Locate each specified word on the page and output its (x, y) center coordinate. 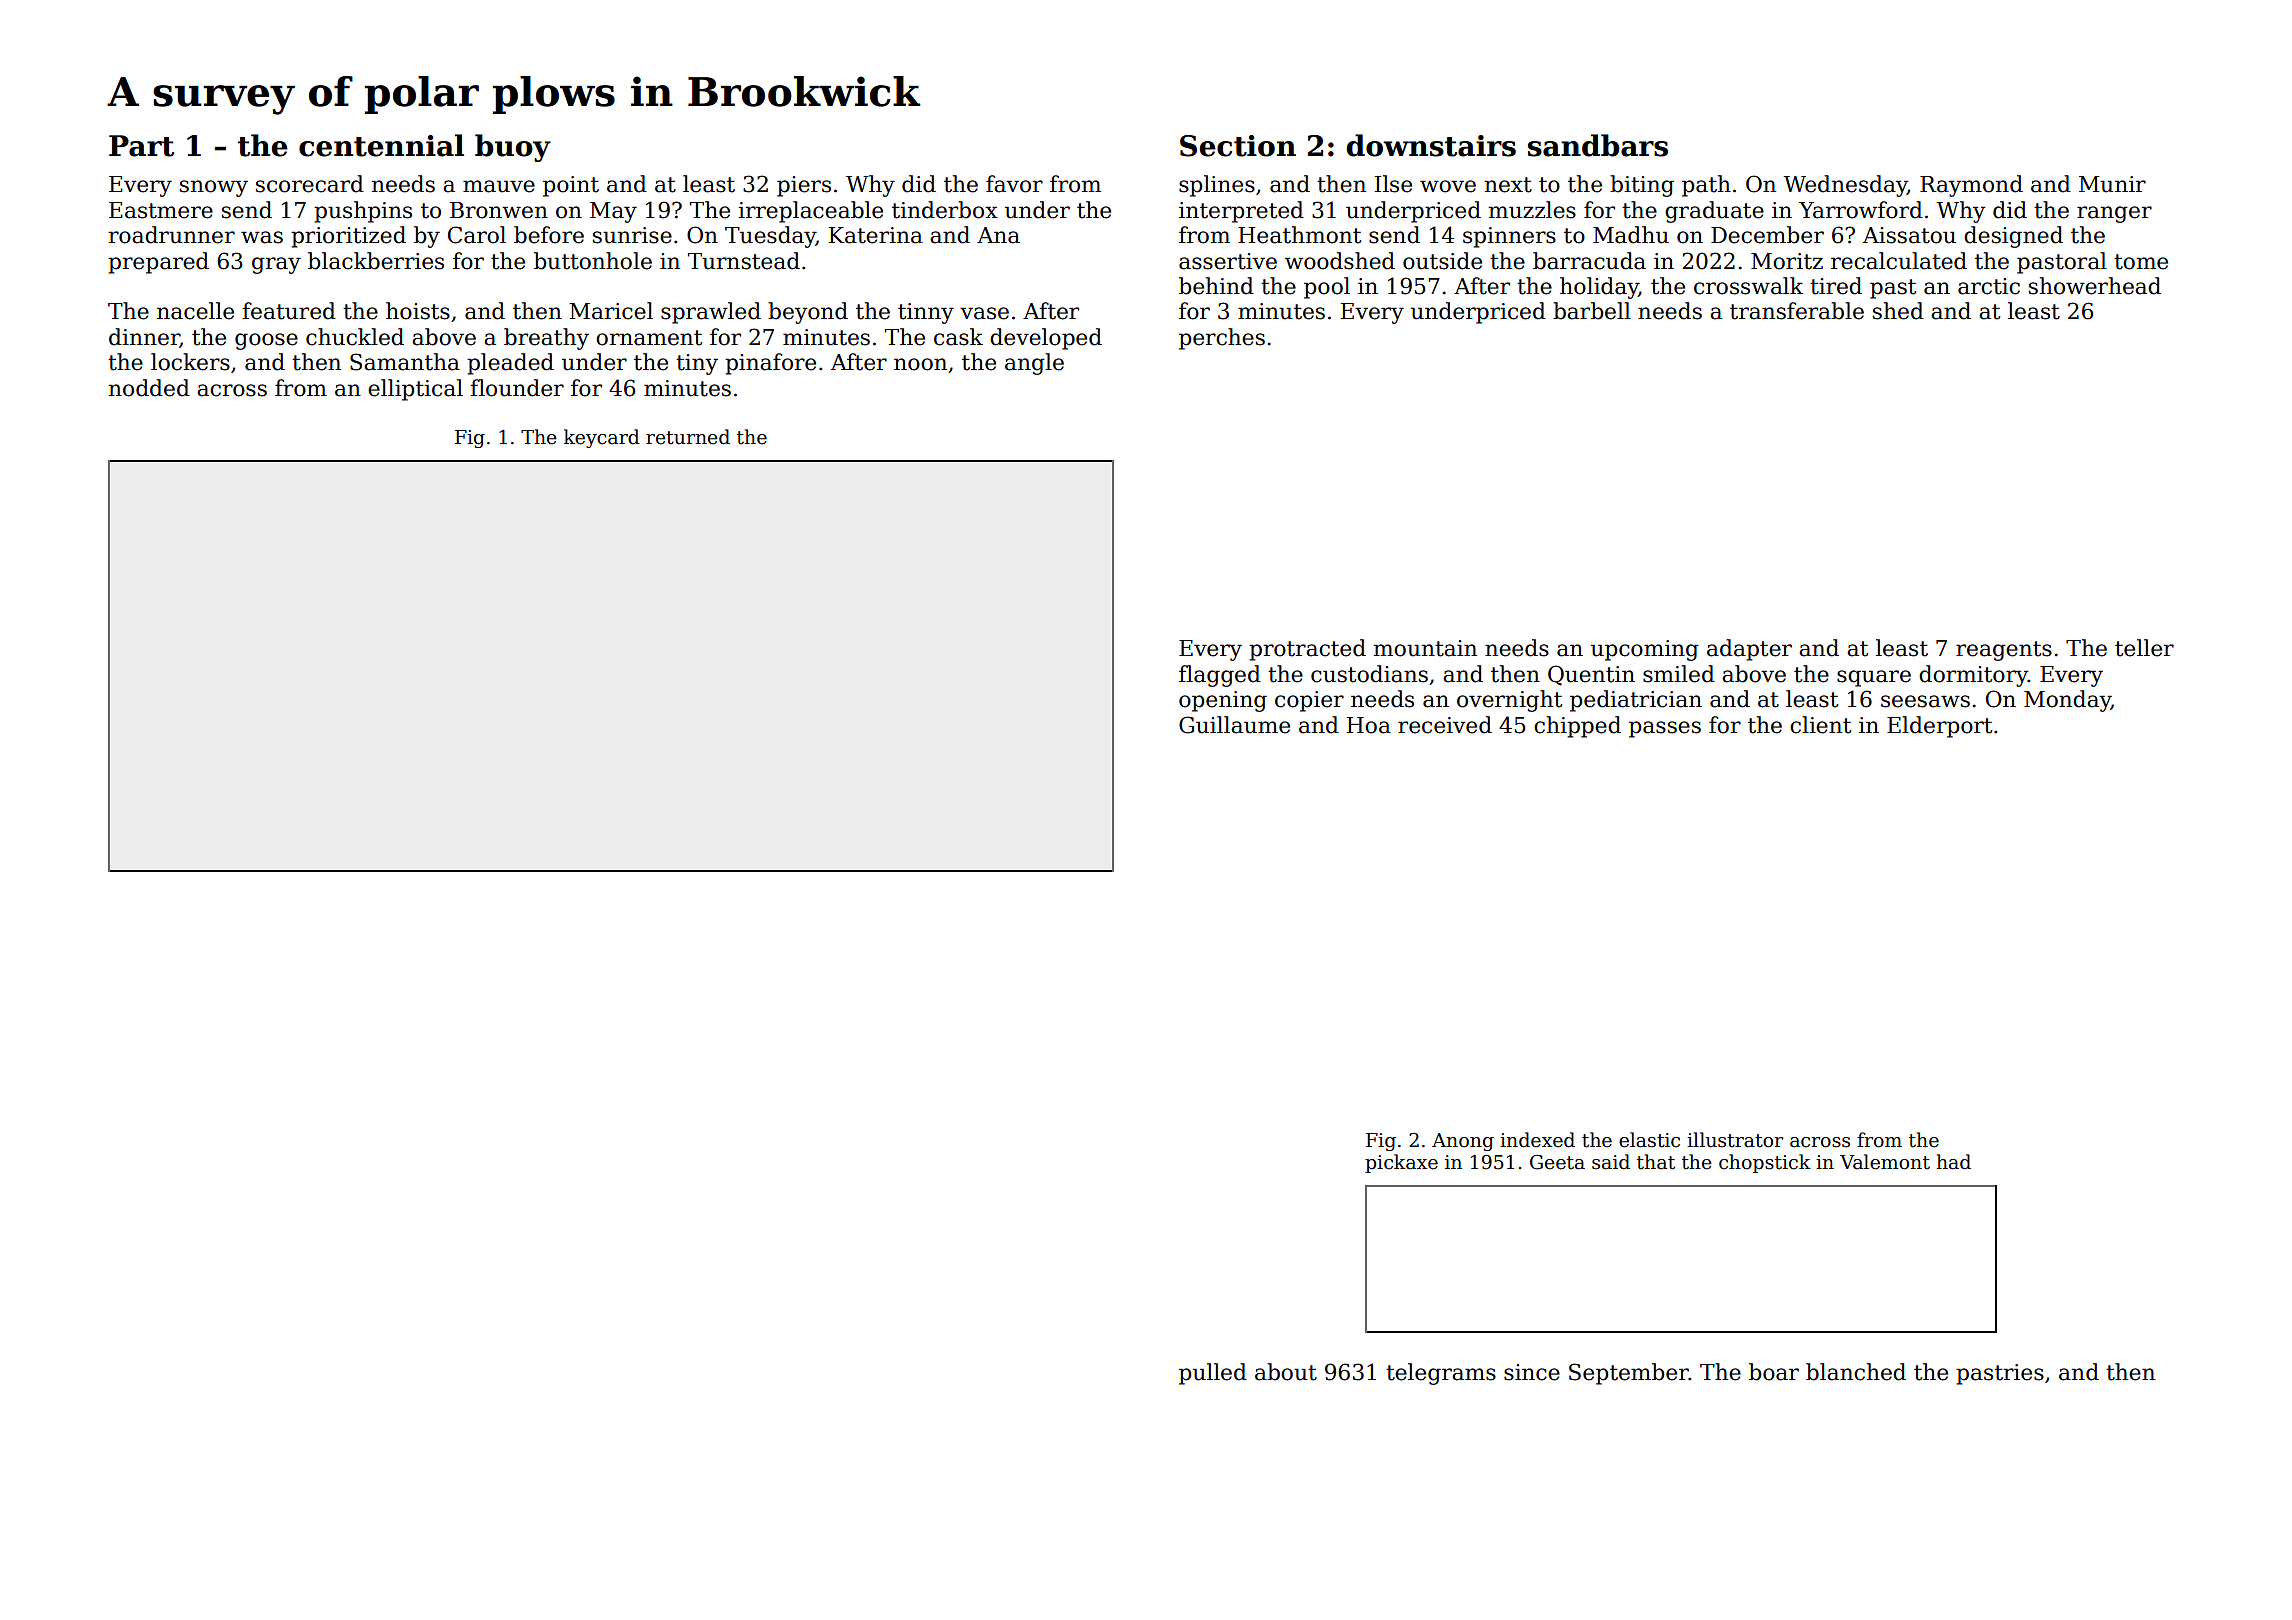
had (1953, 1162)
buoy (513, 148)
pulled (1213, 1374)
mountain (1425, 648)
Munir (2112, 184)
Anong (1463, 1142)
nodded (149, 388)
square (1874, 678)
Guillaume (1234, 725)
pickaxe (1401, 1163)
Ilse (1393, 184)
